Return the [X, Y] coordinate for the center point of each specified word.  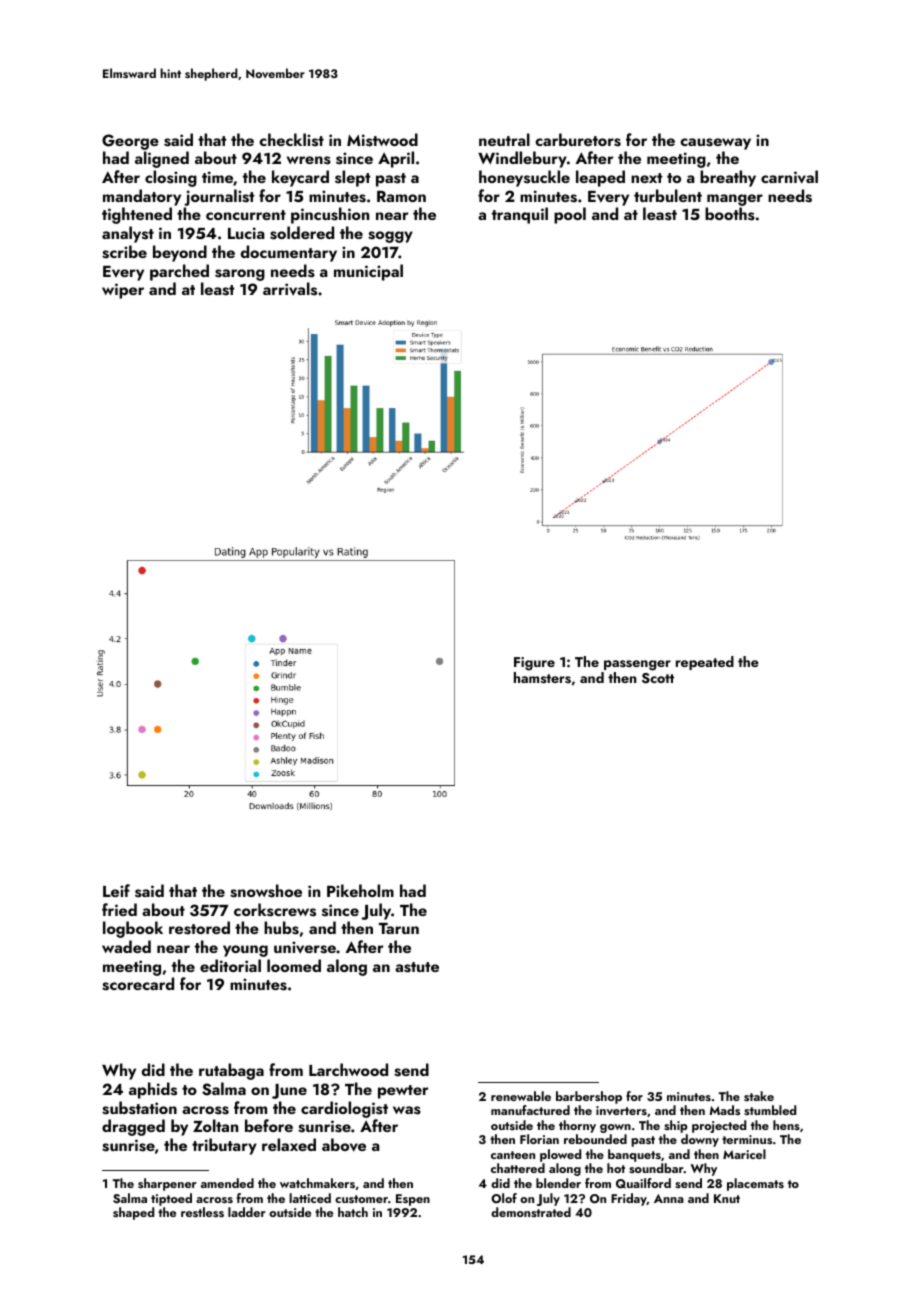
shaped [133, 1213]
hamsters [542, 678]
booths [730, 214]
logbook [133, 929]
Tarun [399, 928]
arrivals [290, 289]
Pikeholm [360, 890]
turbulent [668, 195]
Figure [534, 664]
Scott [658, 678]
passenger [637, 665]
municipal [368, 272]
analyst [128, 234]
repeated [705, 663]
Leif [116, 890]
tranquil [520, 215]
